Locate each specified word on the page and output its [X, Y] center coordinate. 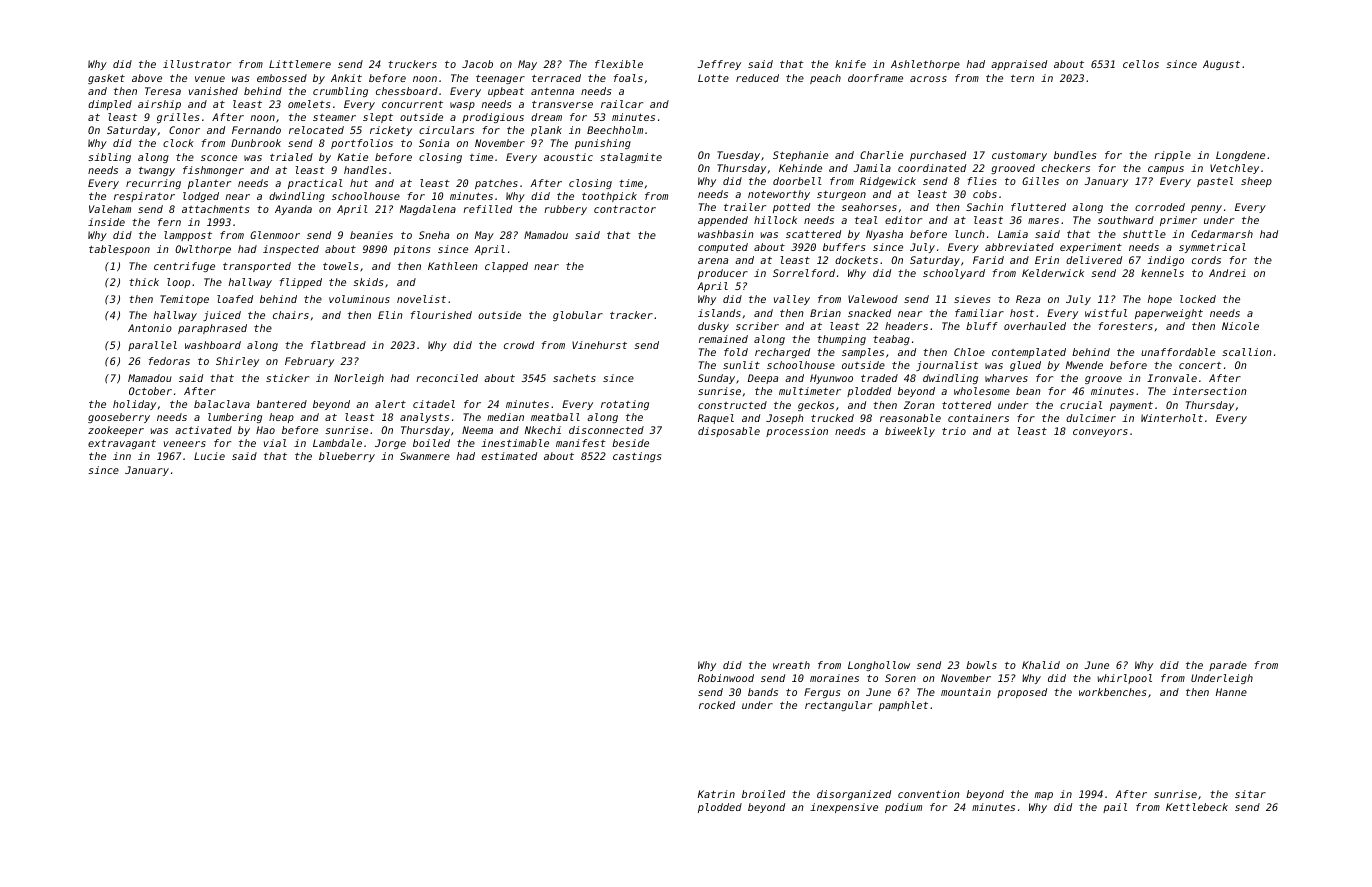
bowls [981, 665]
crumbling [340, 92]
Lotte [713, 78]
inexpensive [844, 808]
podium [903, 808]
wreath [791, 665]
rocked [717, 705]
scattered [813, 234]
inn [122, 456]
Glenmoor [275, 235]
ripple [1172, 156]
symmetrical [1212, 248]
